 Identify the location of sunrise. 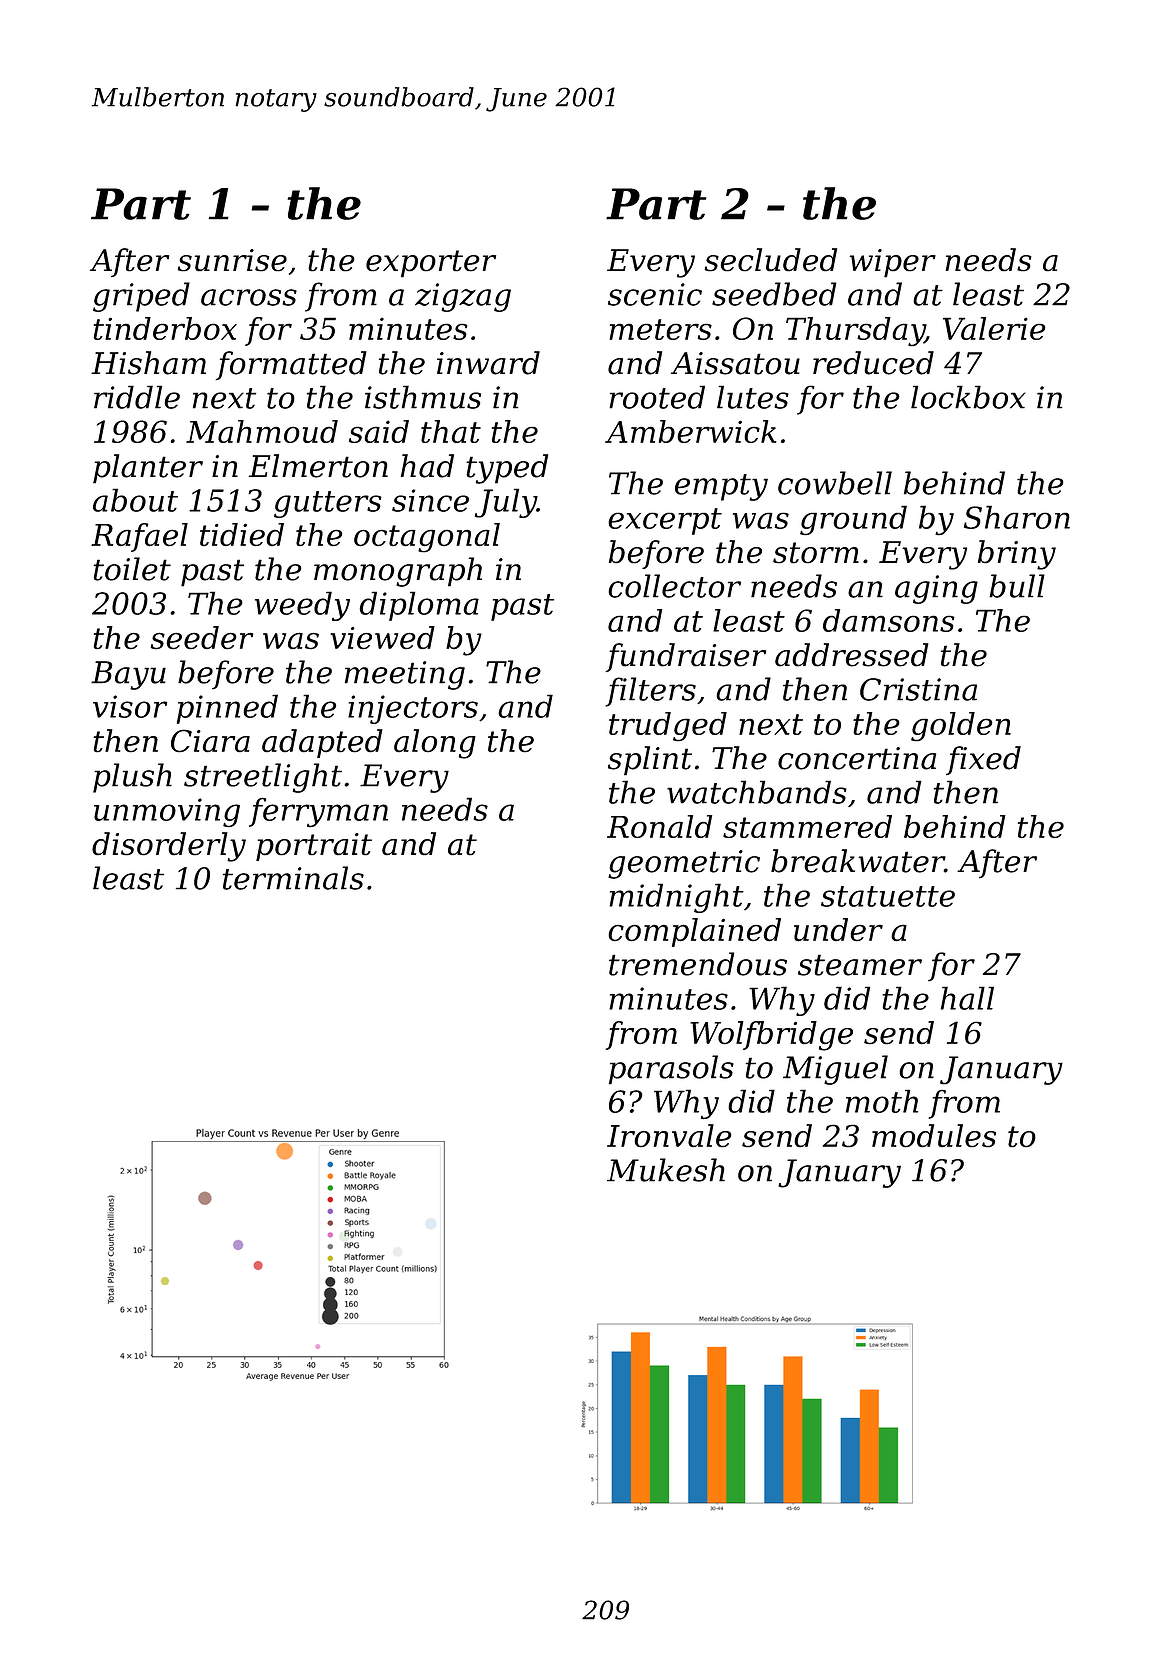
(232, 260).
